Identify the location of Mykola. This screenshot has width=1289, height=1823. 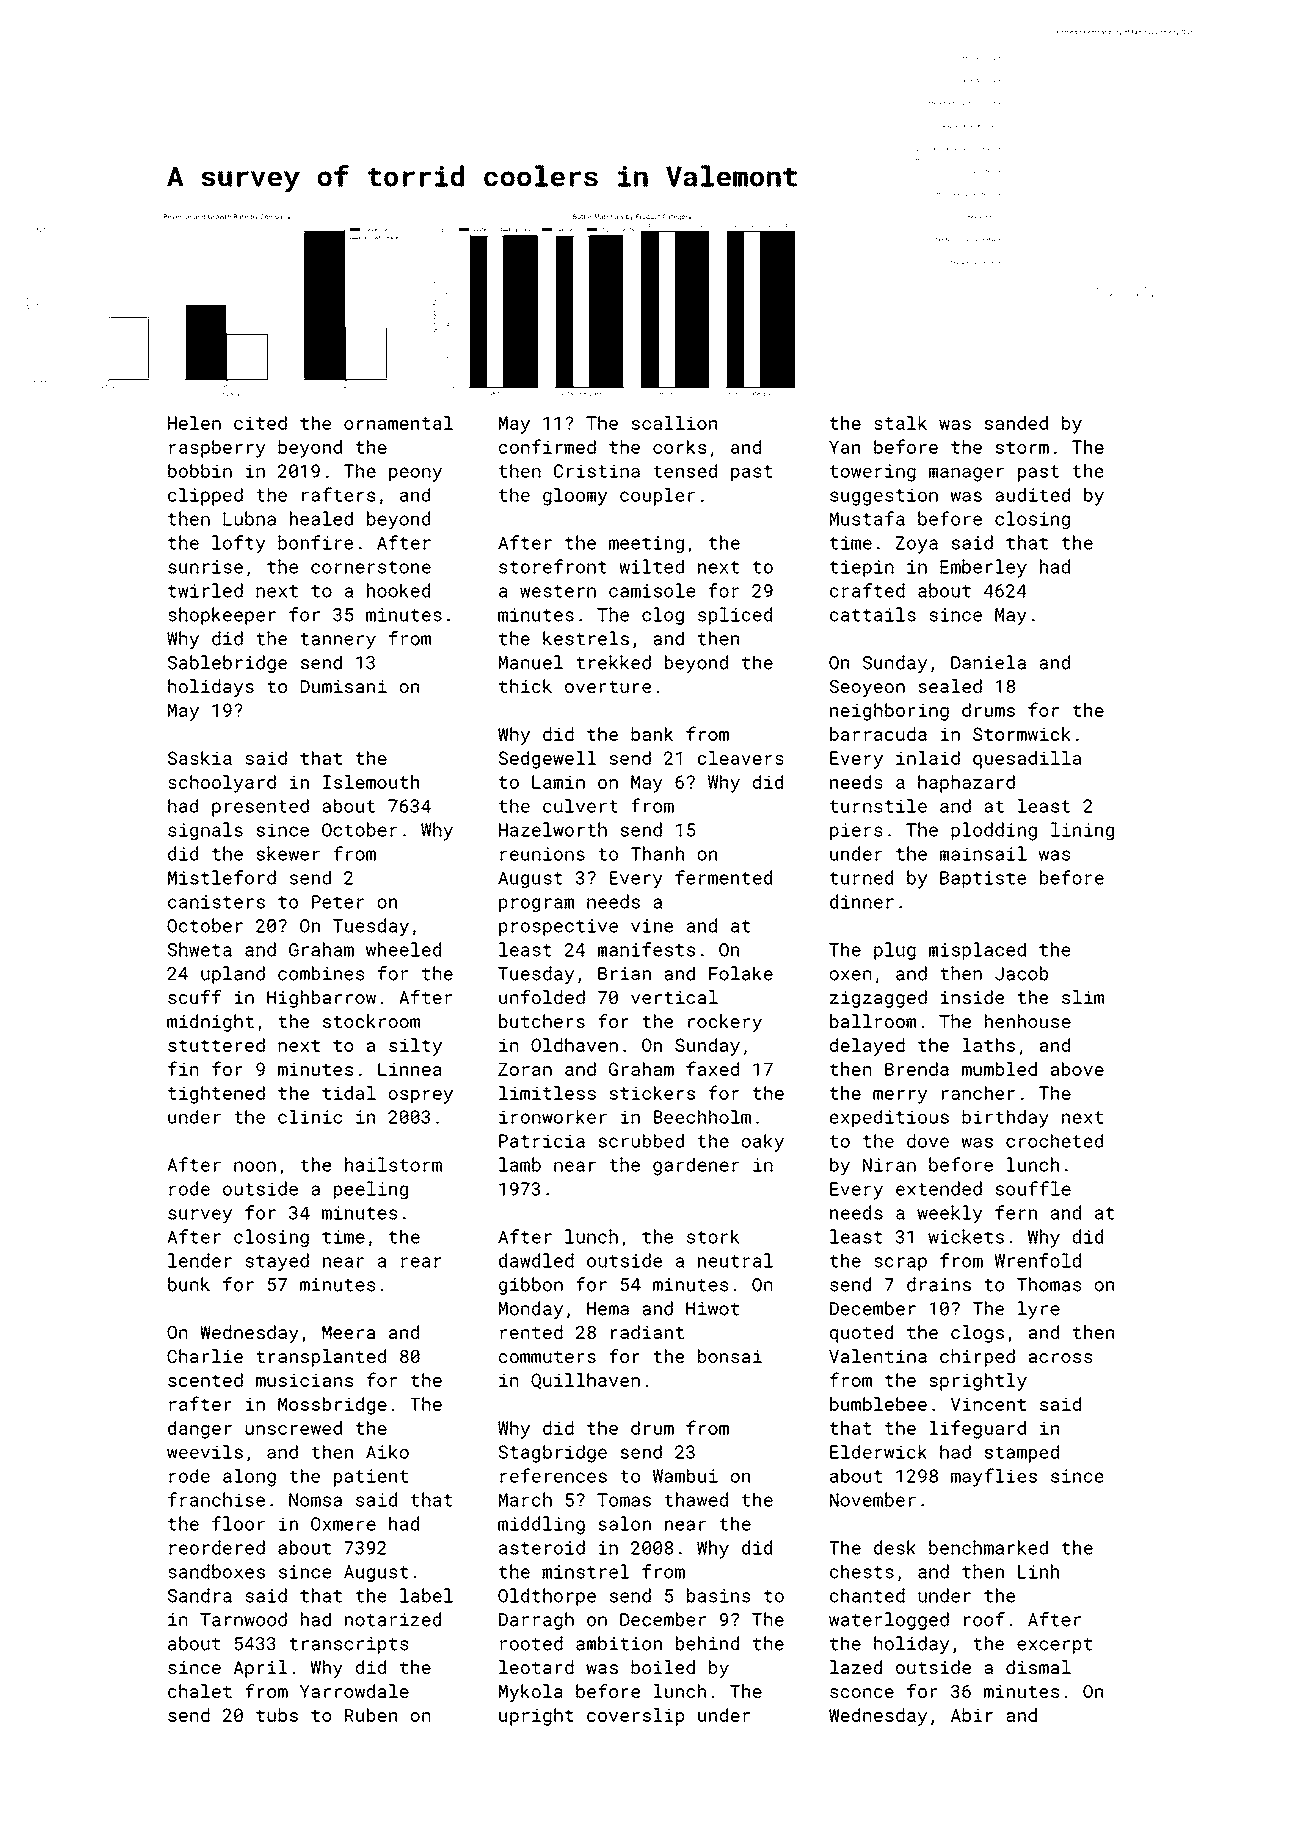
(531, 1693).
